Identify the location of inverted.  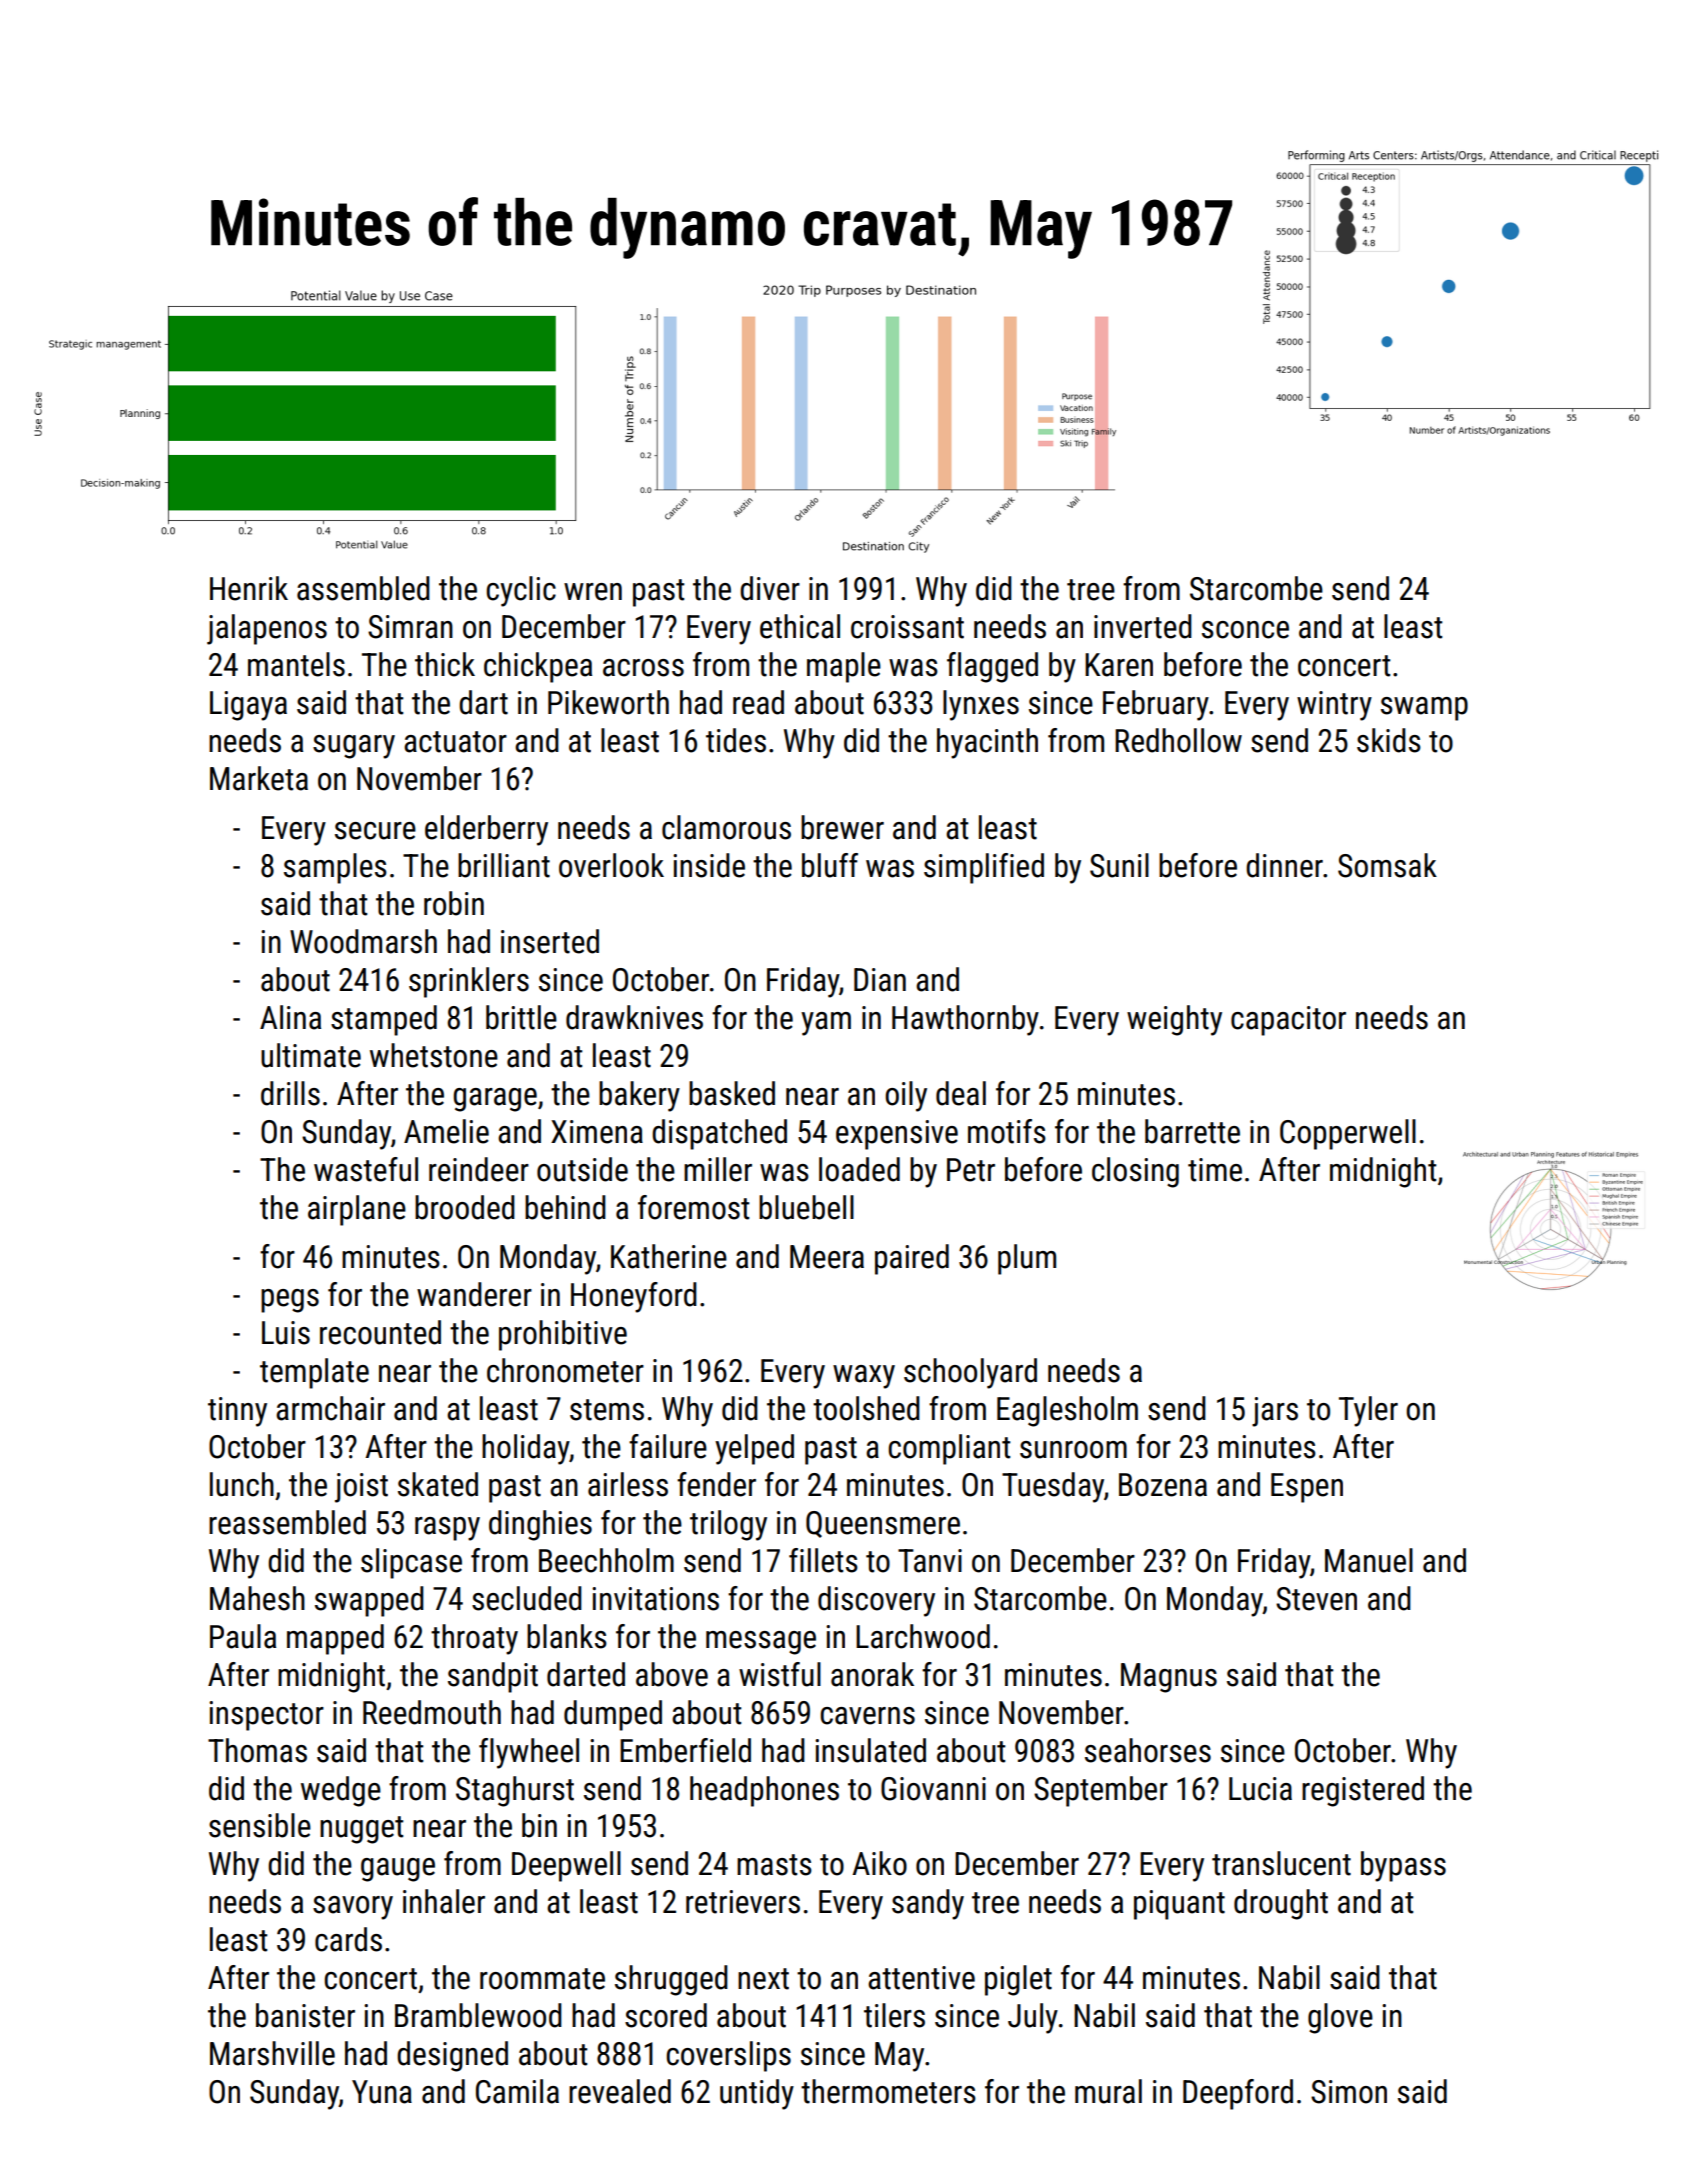
(1143, 626).
